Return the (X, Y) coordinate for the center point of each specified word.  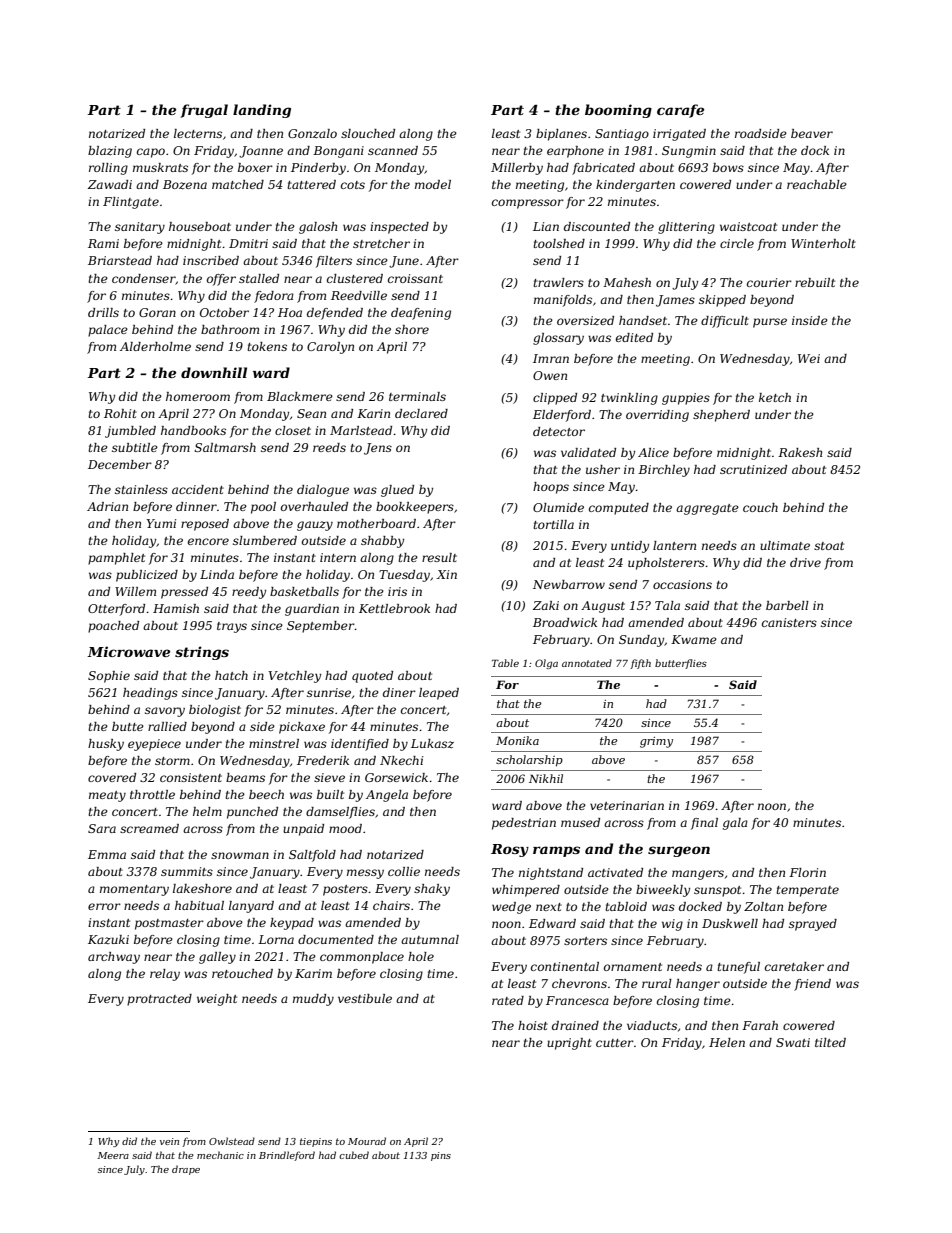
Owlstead (232, 1141)
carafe (680, 111)
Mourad (367, 1141)
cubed (354, 1155)
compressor (528, 204)
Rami (103, 243)
